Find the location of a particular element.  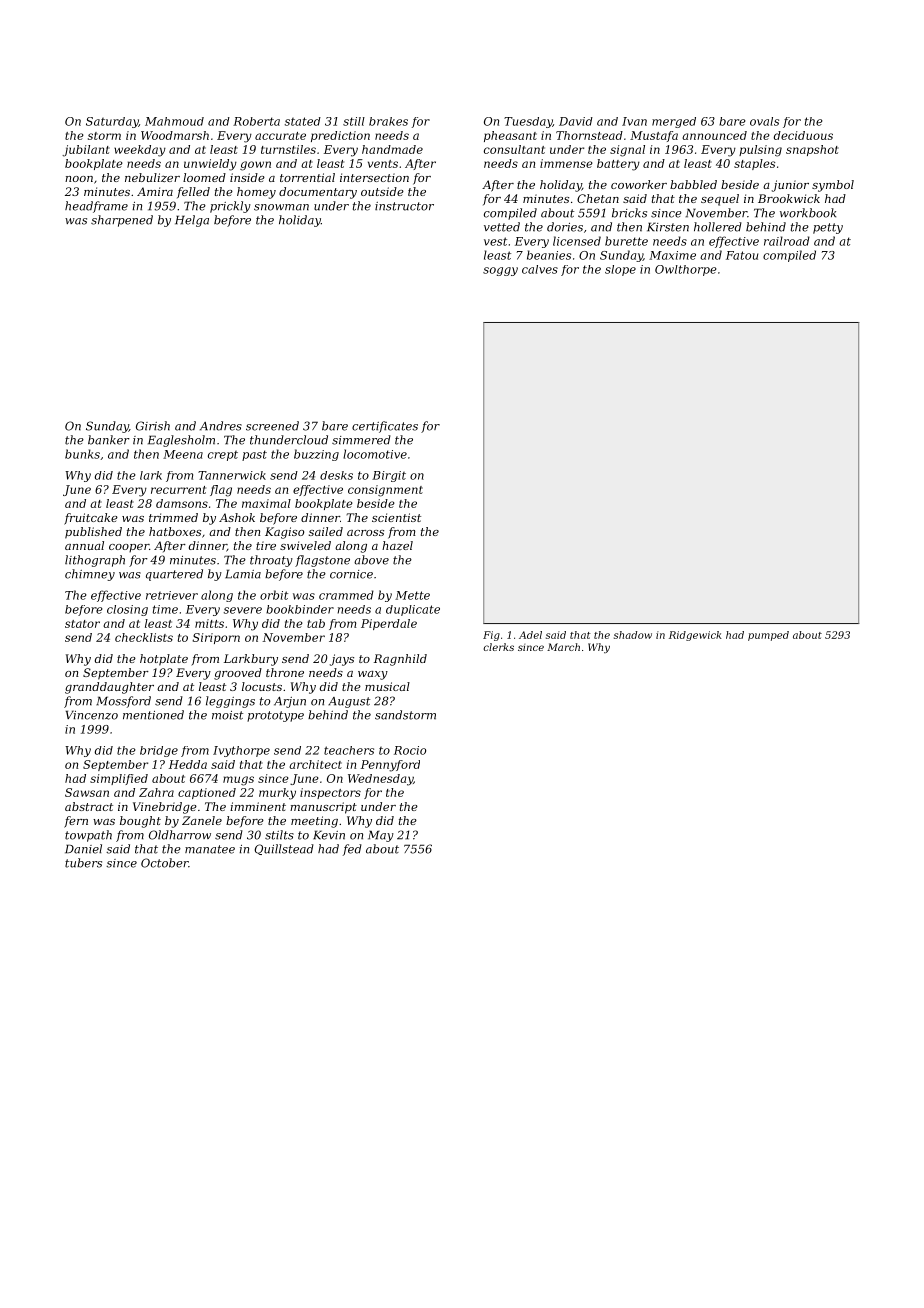

May is located at coordinates (381, 836).
